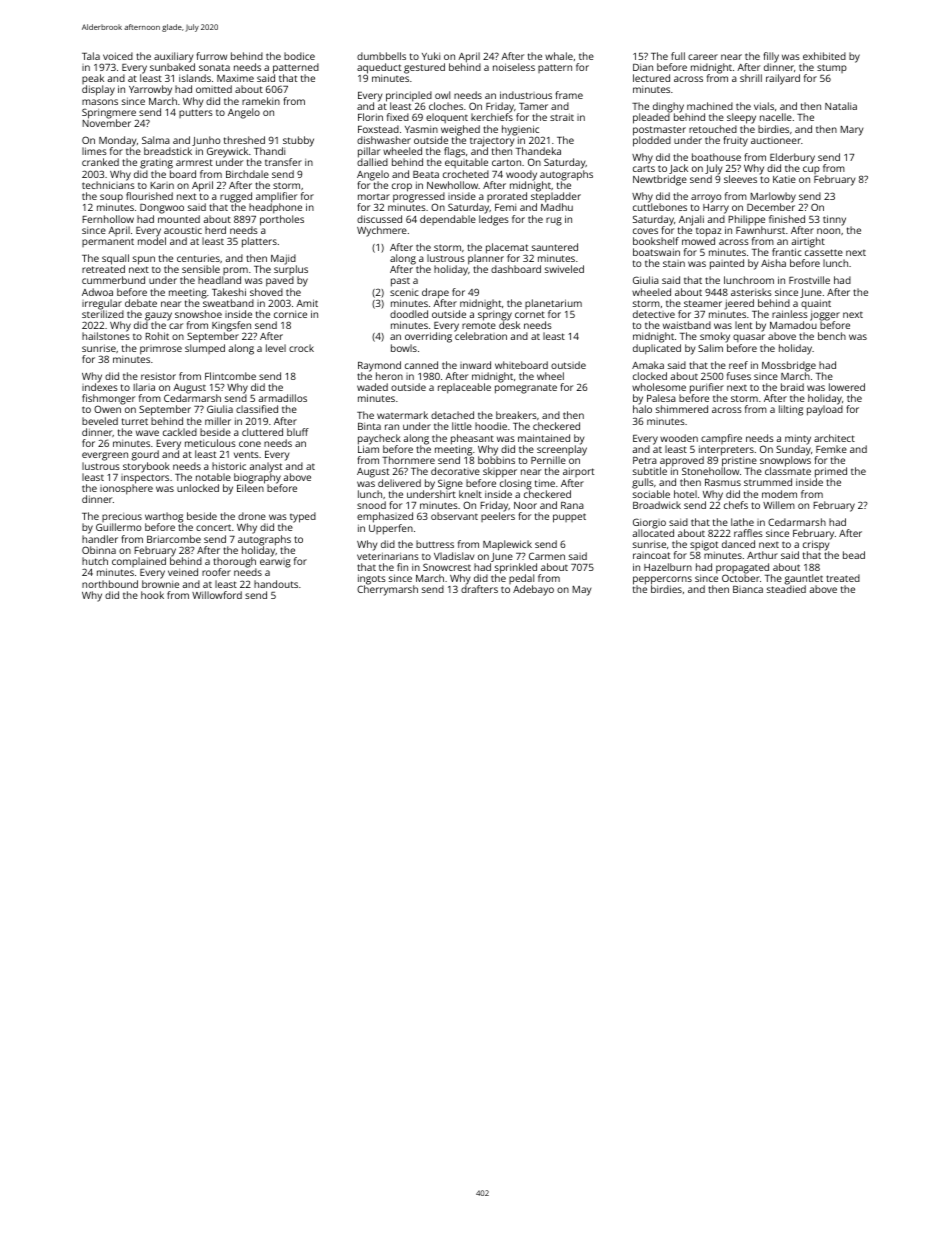  Describe the element at coordinates (491, 426) in the screenshot. I see `hoodie` at that location.
